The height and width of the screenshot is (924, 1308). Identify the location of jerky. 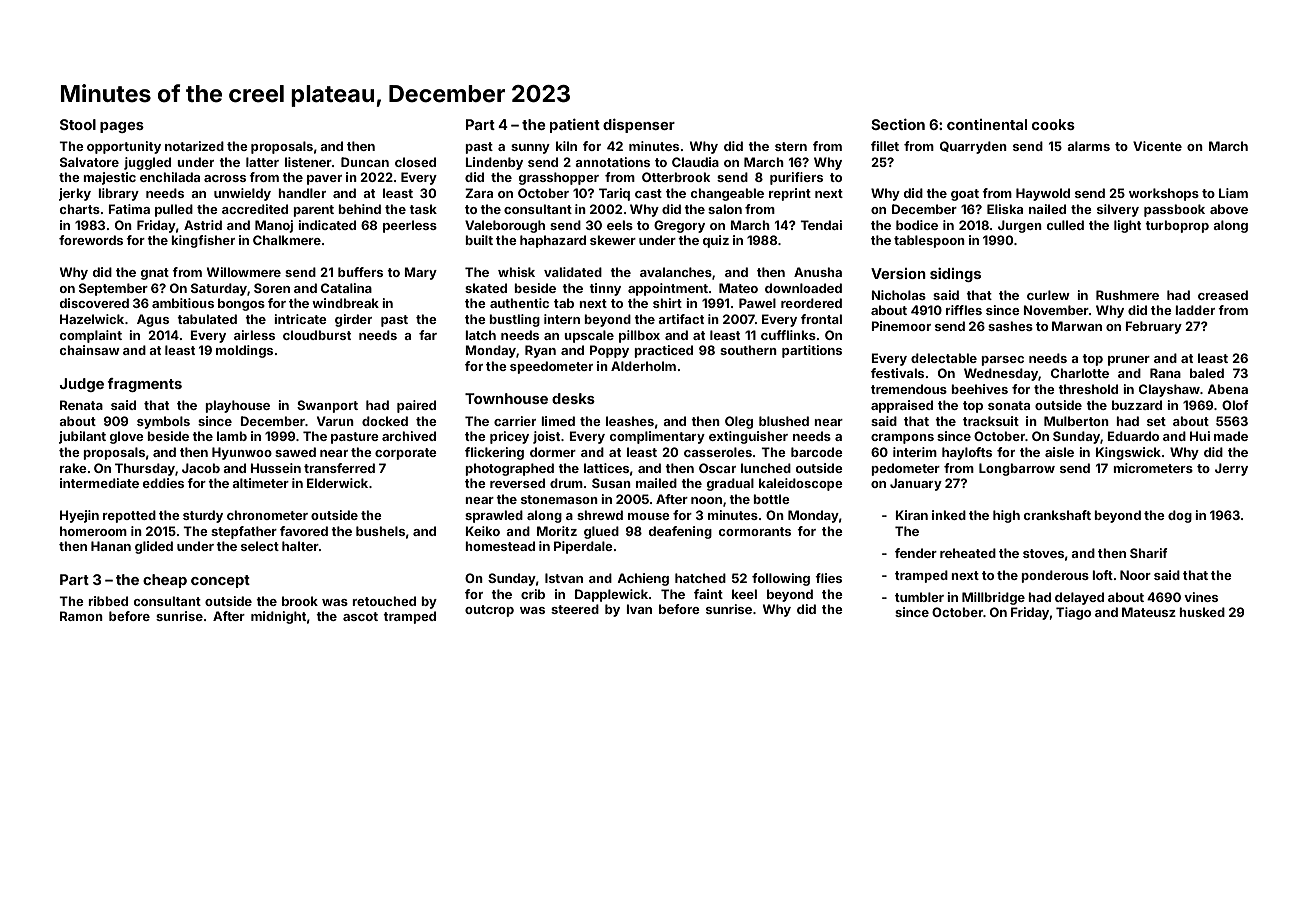
(75, 194).
